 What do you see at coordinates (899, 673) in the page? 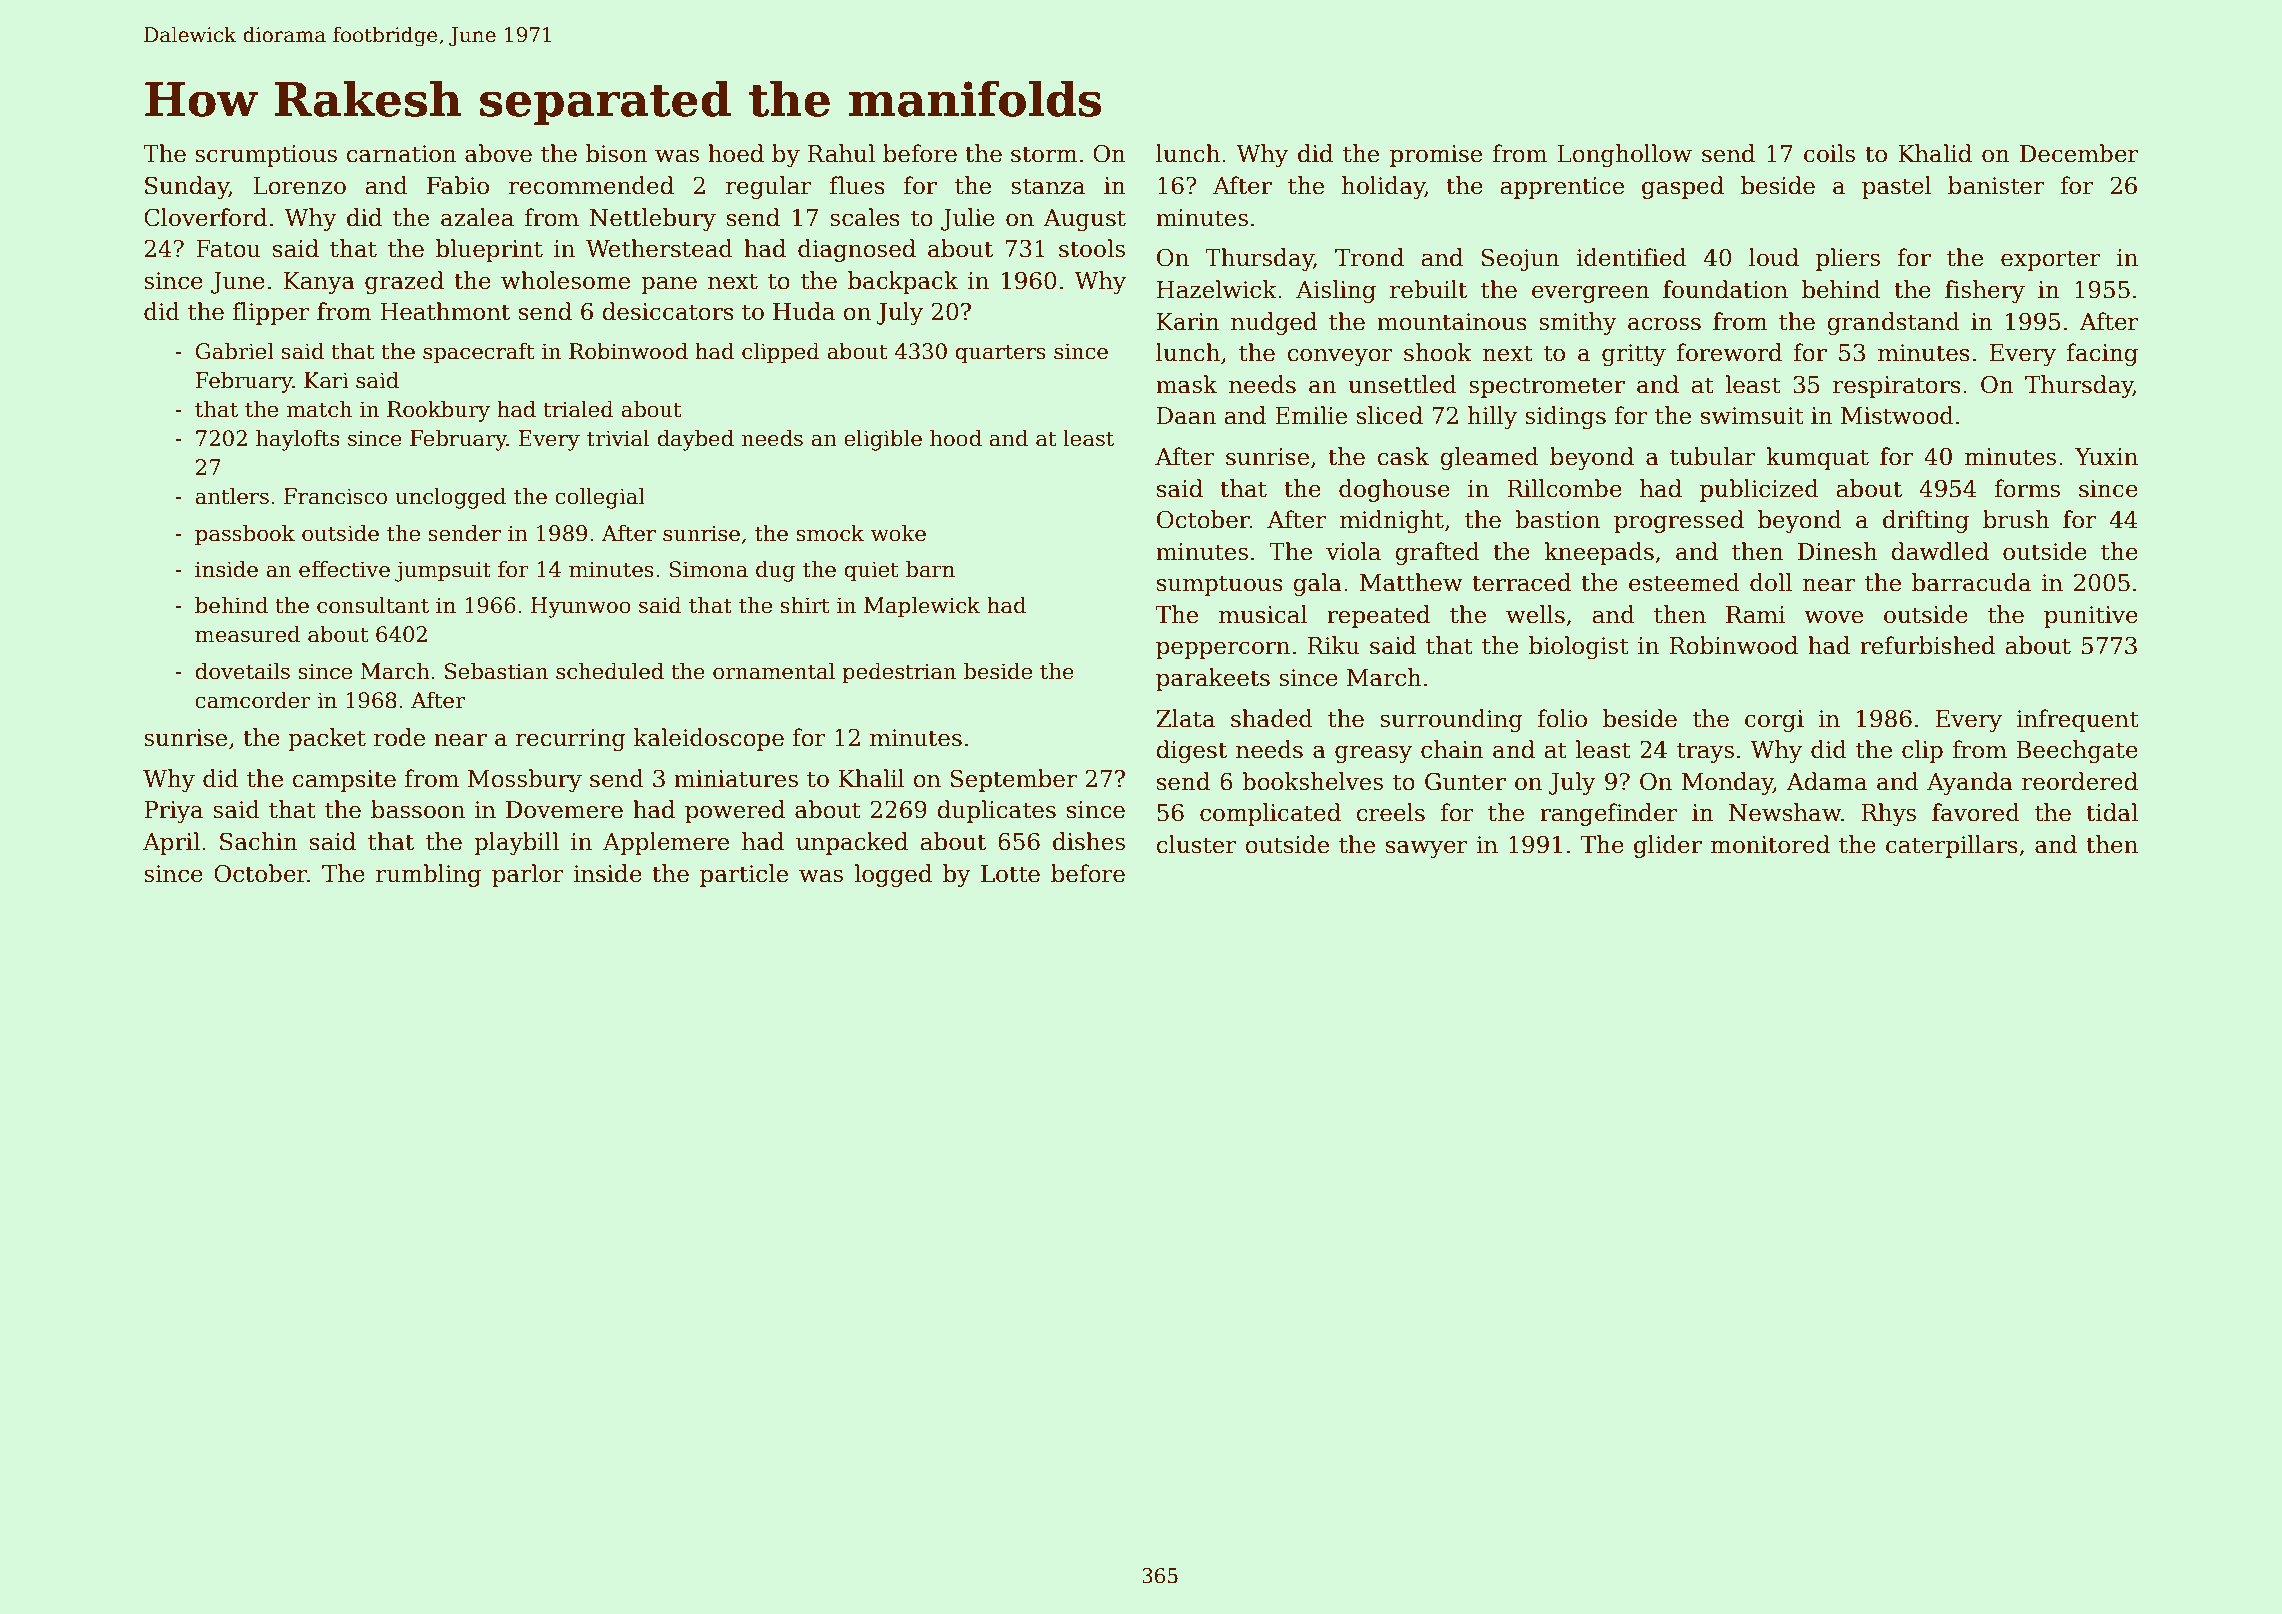
I see `pedestrian` at bounding box center [899, 673].
